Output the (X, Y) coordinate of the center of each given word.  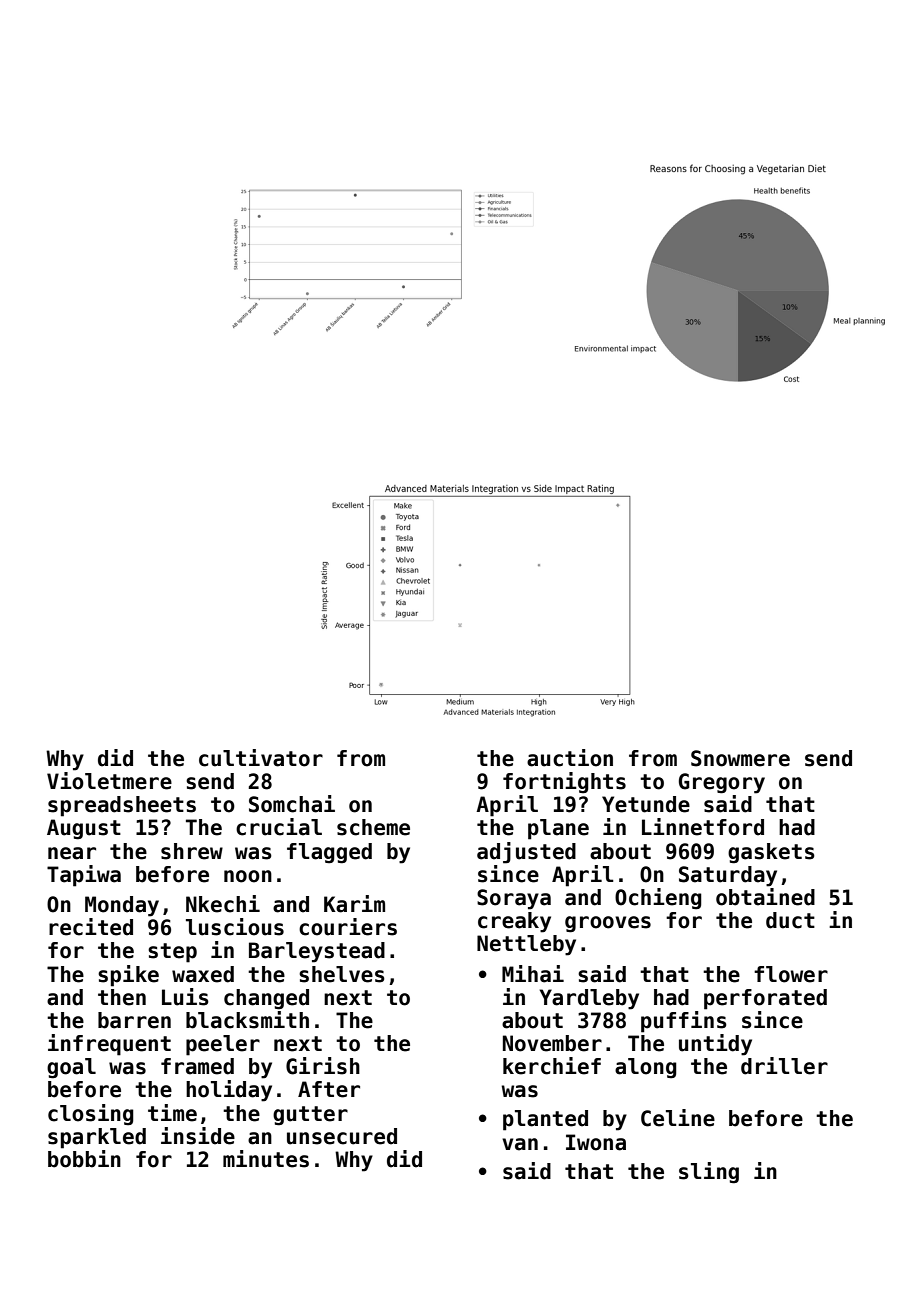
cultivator (261, 758)
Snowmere (740, 758)
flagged (329, 853)
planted (545, 1120)
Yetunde (646, 804)
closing (91, 1115)
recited (91, 927)
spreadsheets (122, 806)
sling (709, 1173)
